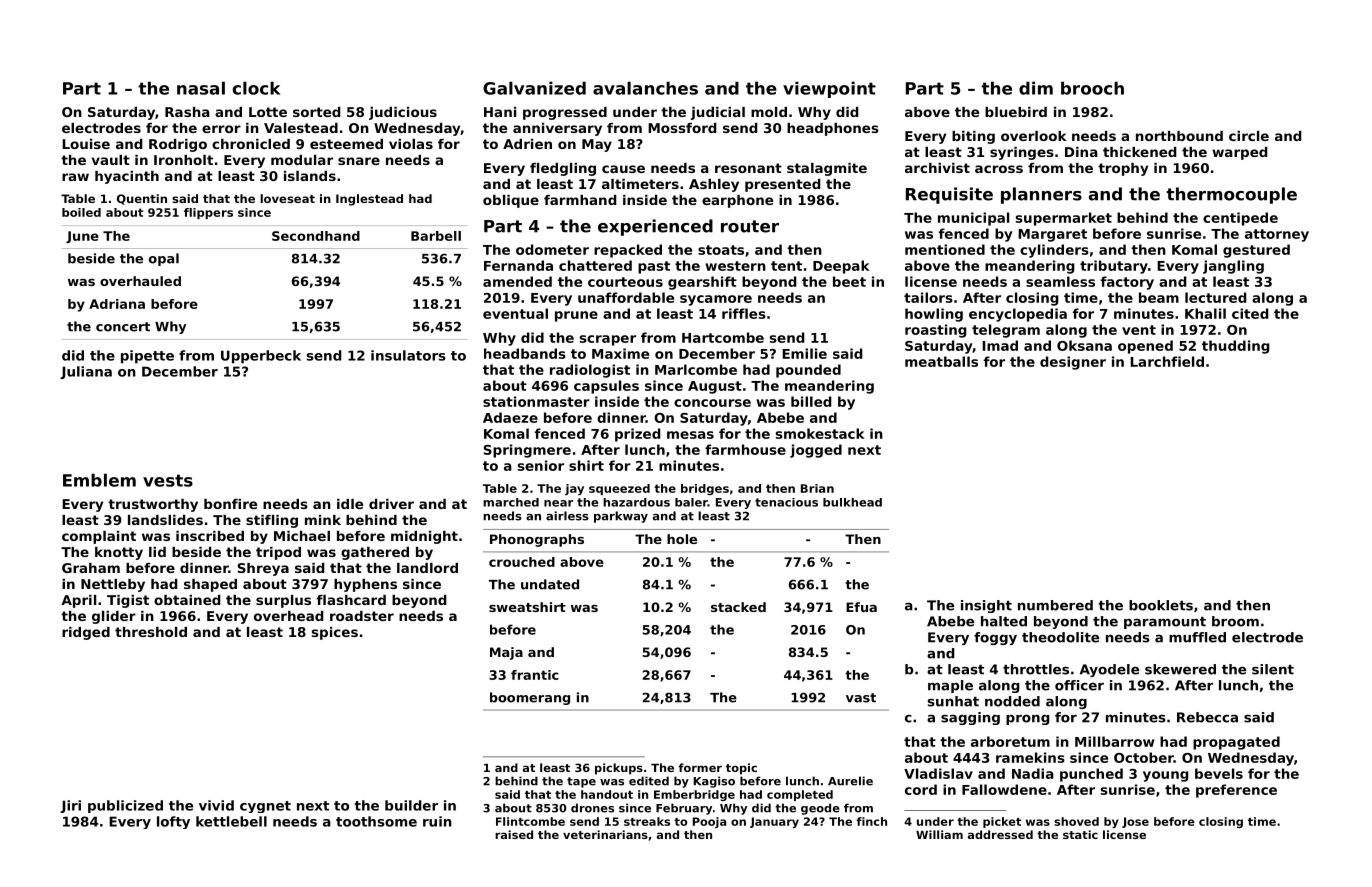  Describe the element at coordinates (769, 112) in the screenshot. I see `mold` at that location.
